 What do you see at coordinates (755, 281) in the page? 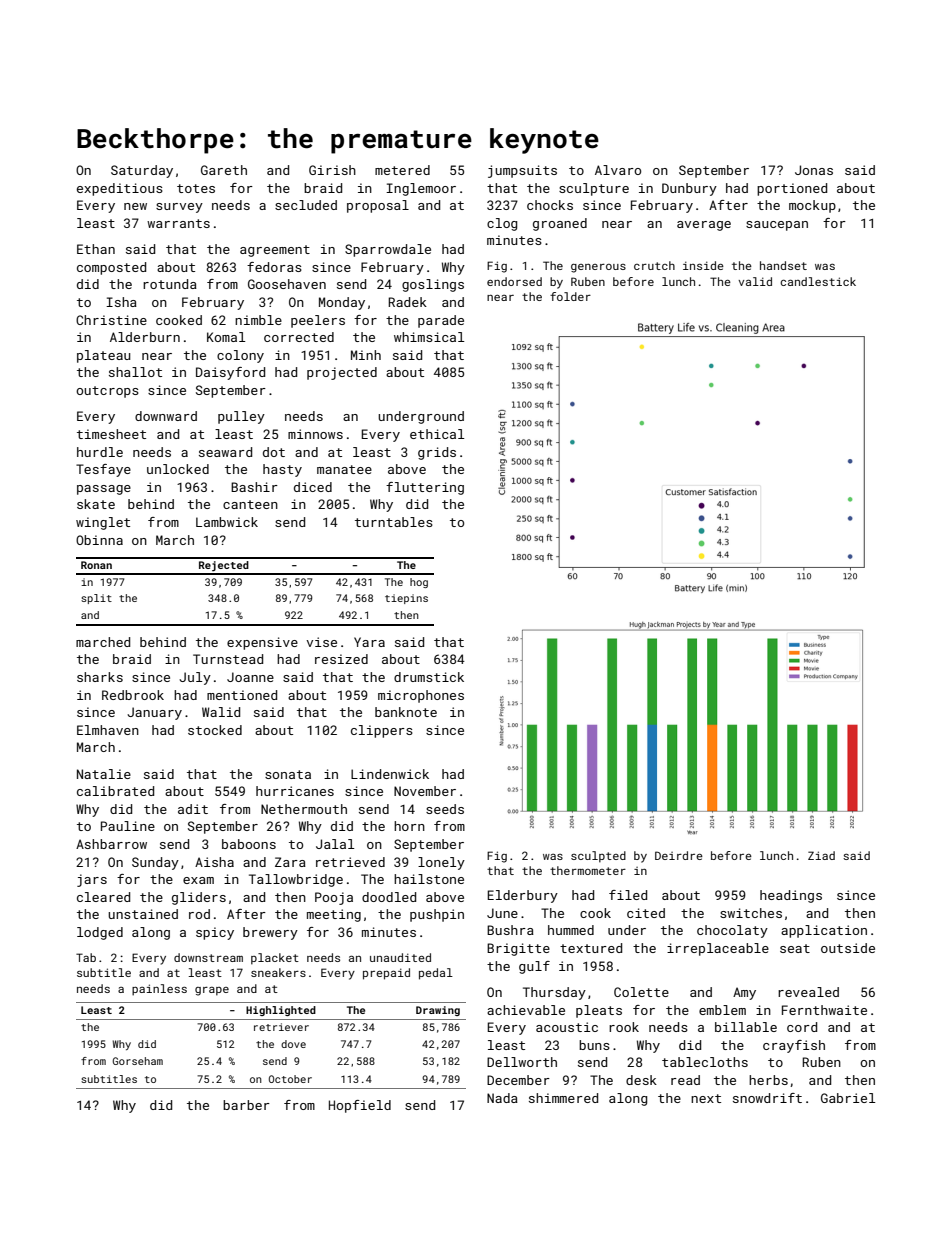
I see `valid` at bounding box center [755, 281].
